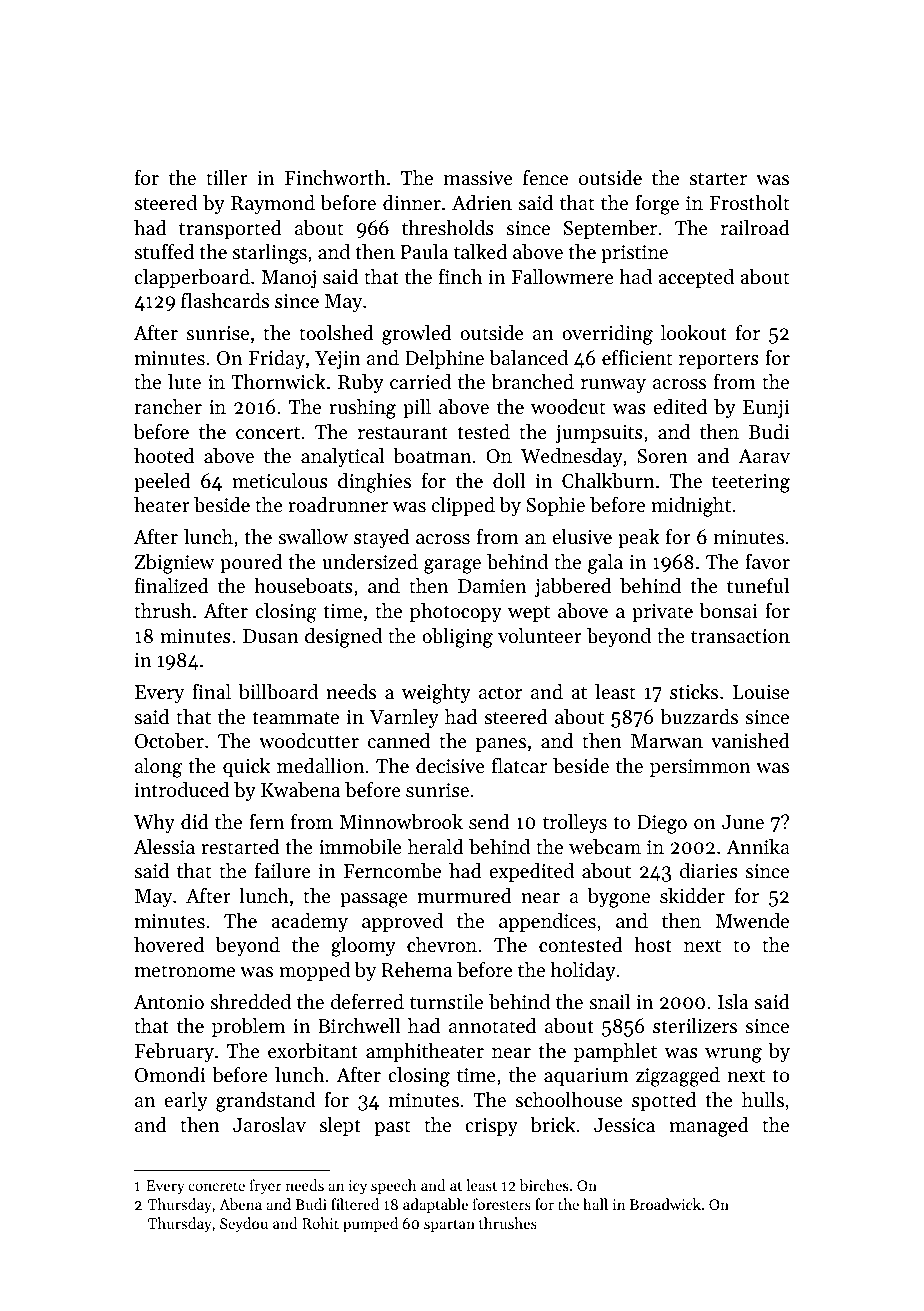  I want to click on tiller, so click(227, 177).
